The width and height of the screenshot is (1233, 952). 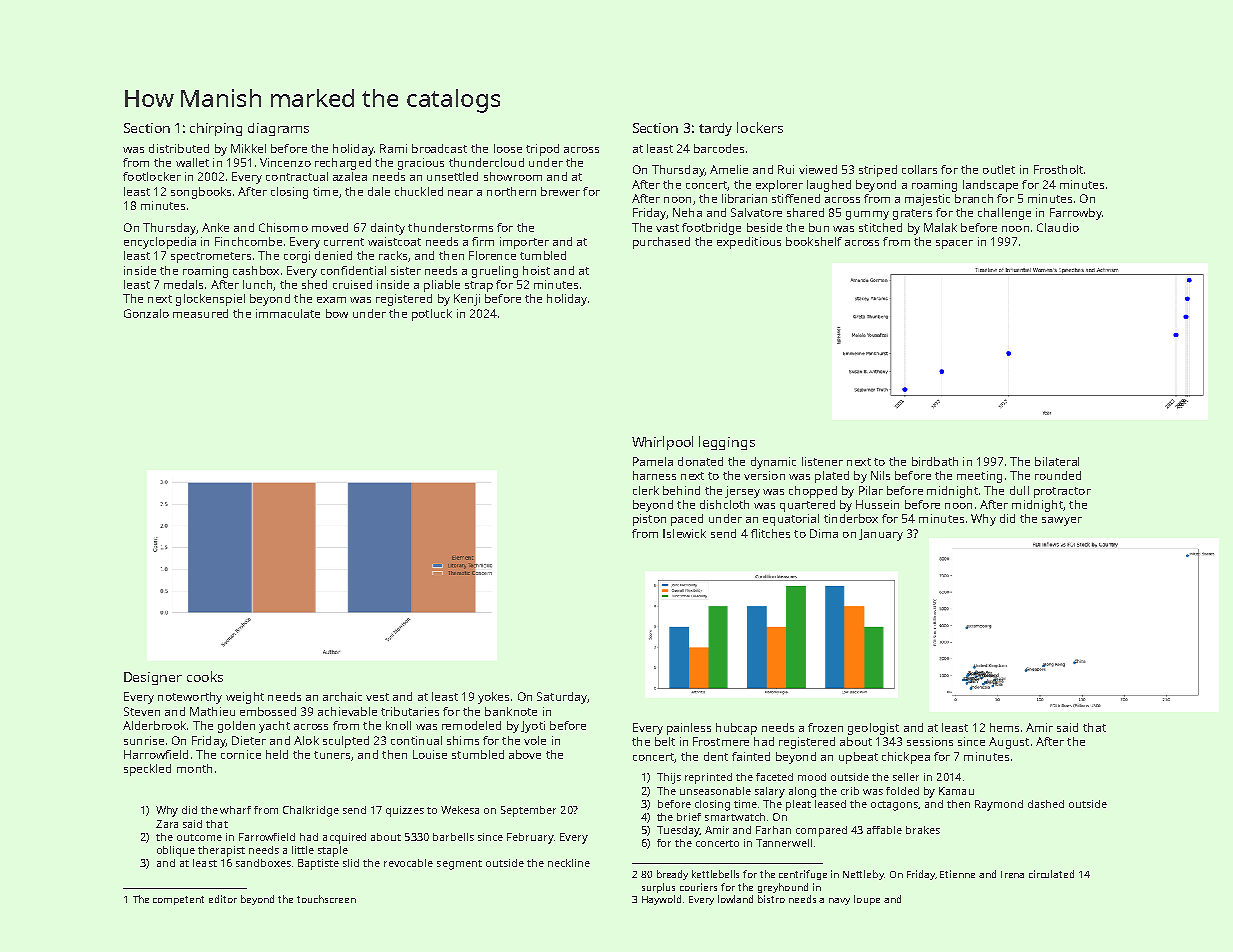 I want to click on challenge, so click(x=1004, y=214).
